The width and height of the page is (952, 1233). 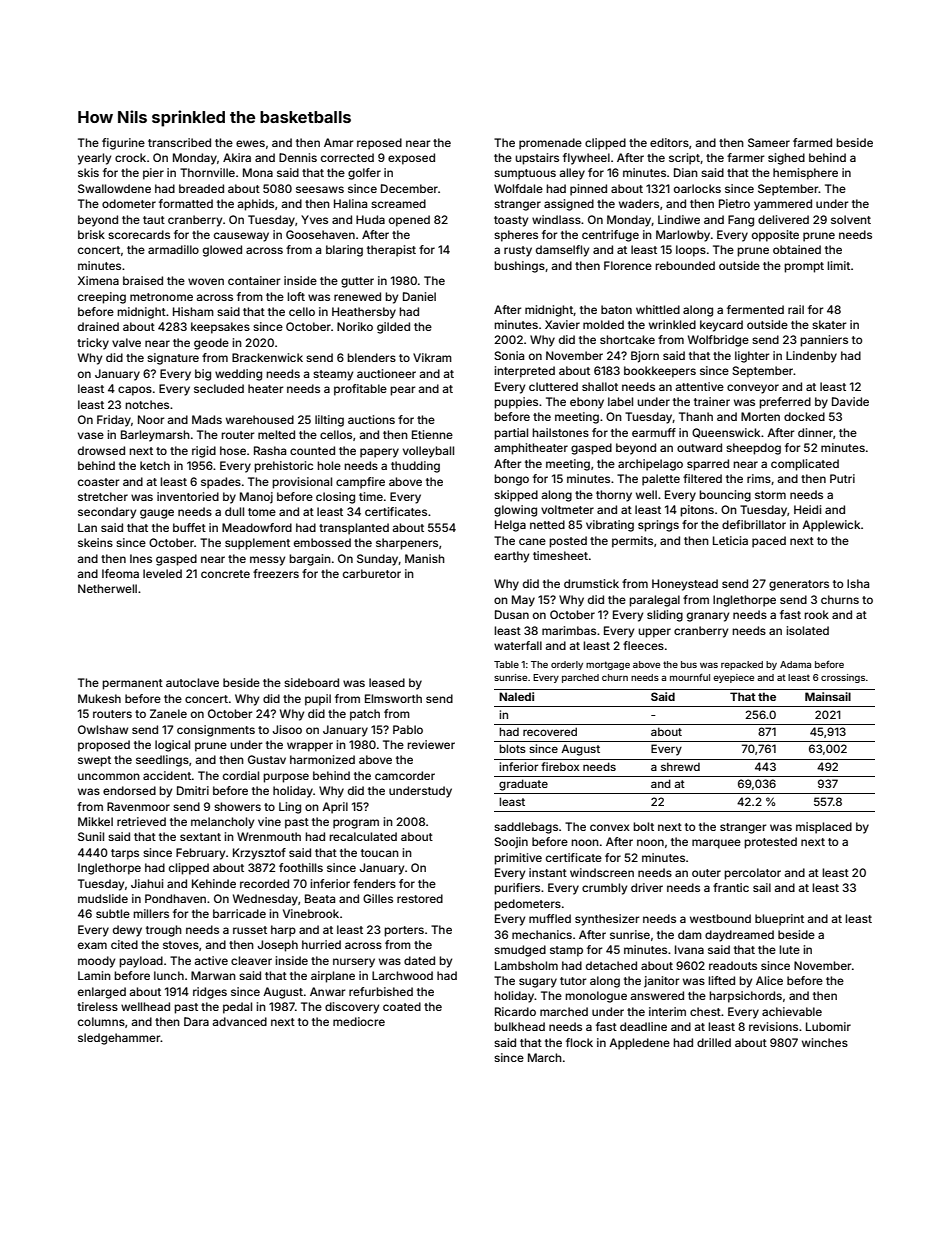 I want to click on bushings, so click(x=519, y=267).
